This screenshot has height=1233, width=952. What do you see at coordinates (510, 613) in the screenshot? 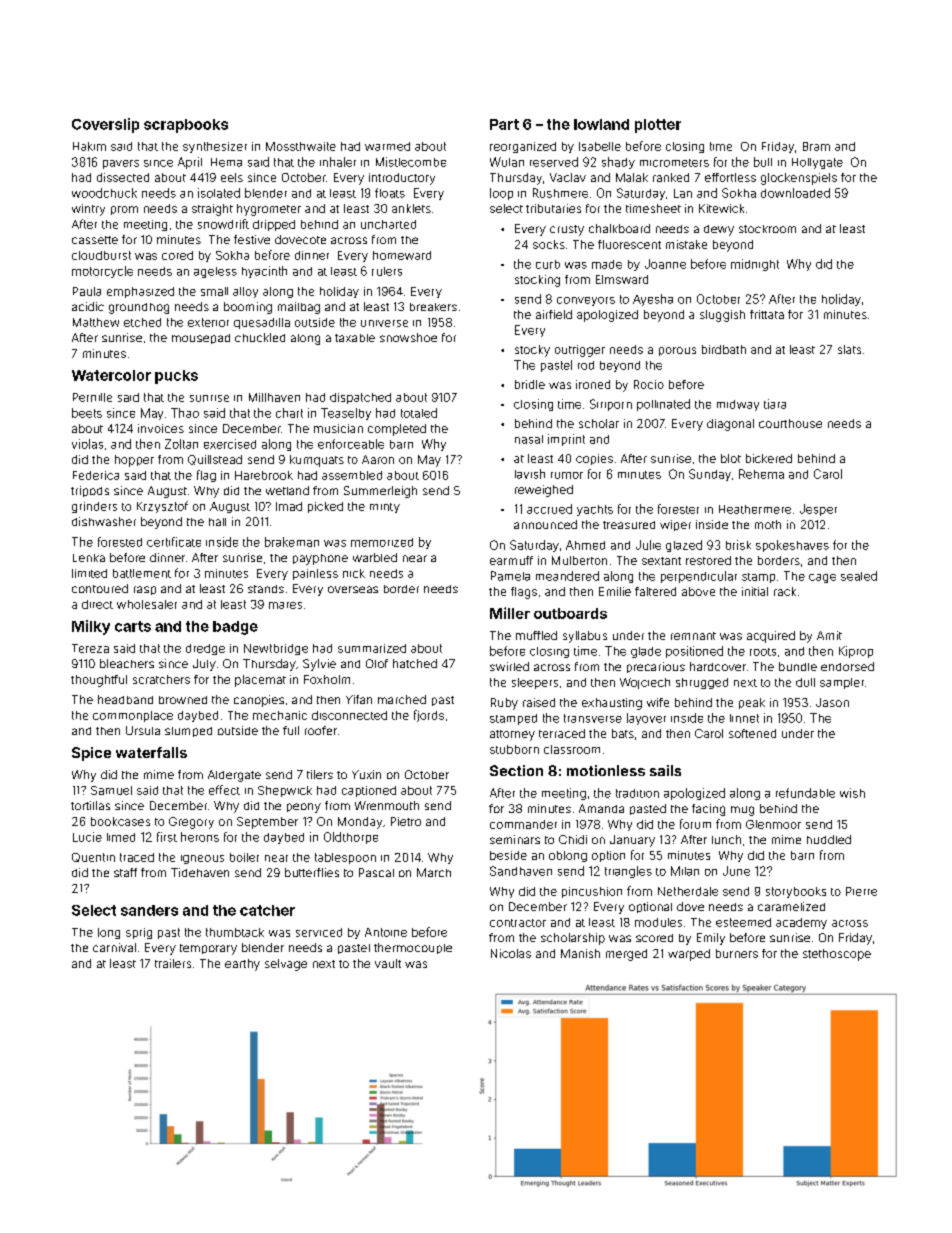
I see `Miller` at bounding box center [510, 613].
